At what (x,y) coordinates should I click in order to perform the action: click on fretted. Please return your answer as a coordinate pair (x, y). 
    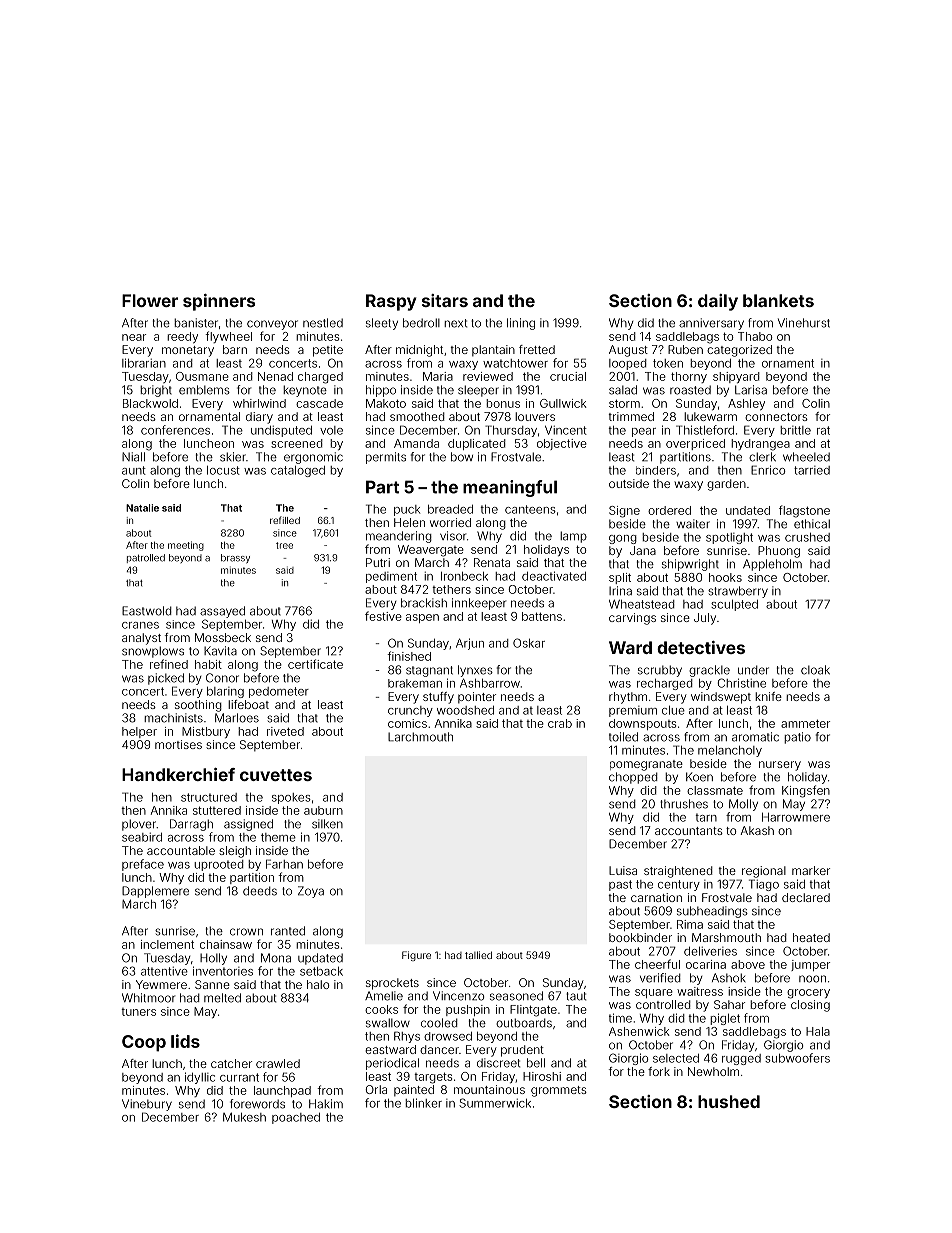
    Looking at the image, I should click on (537, 349).
